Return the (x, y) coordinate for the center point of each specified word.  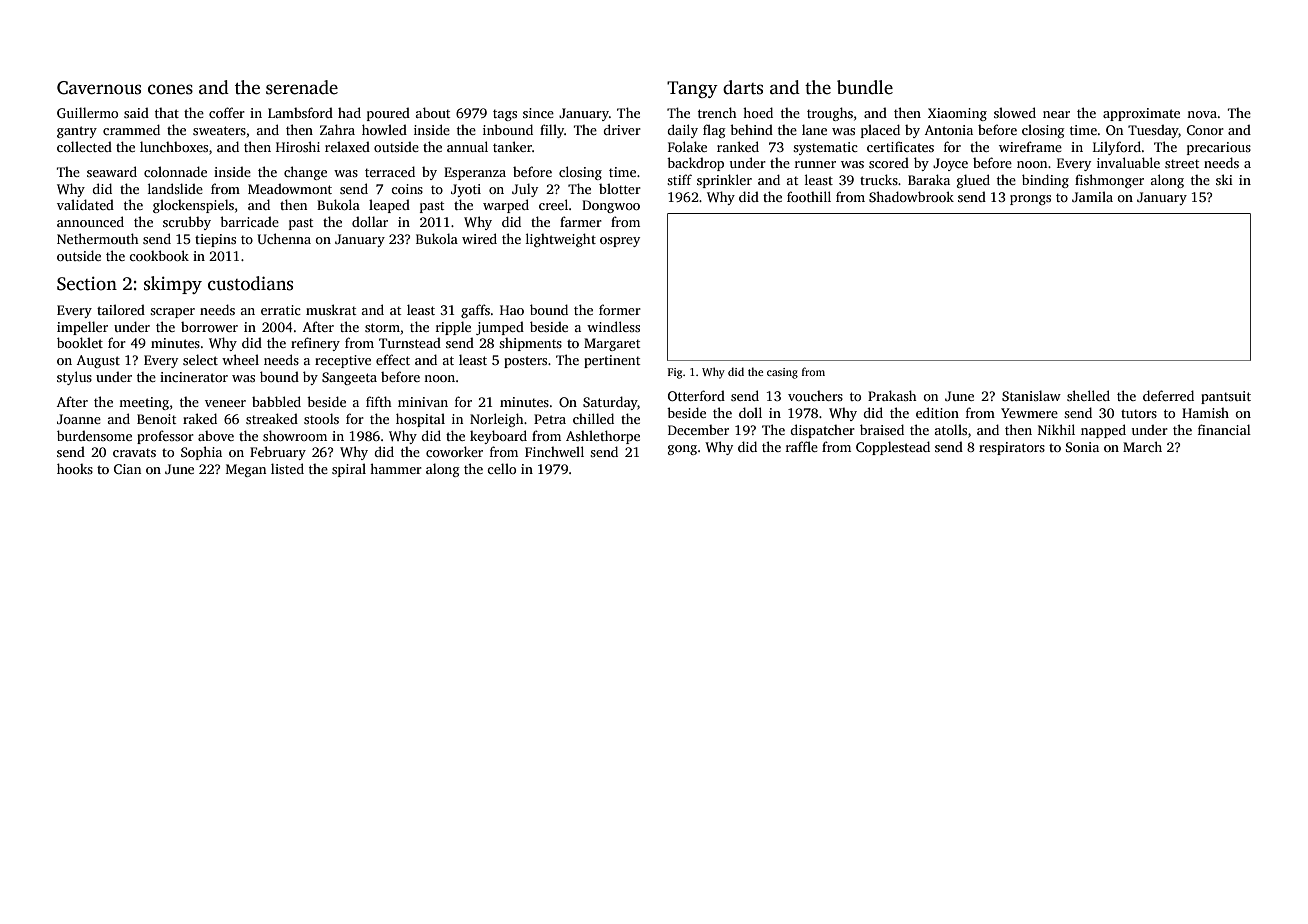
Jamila (1092, 196)
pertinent (612, 361)
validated (85, 204)
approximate (1141, 114)
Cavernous (99, 88)
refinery (315, 344)
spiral (349, 470)
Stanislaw (1031, 395)
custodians (250, 283)
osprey (620, 242)
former (620, 309)
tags (505, 115)
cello (501, 468)
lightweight (561, 240)
